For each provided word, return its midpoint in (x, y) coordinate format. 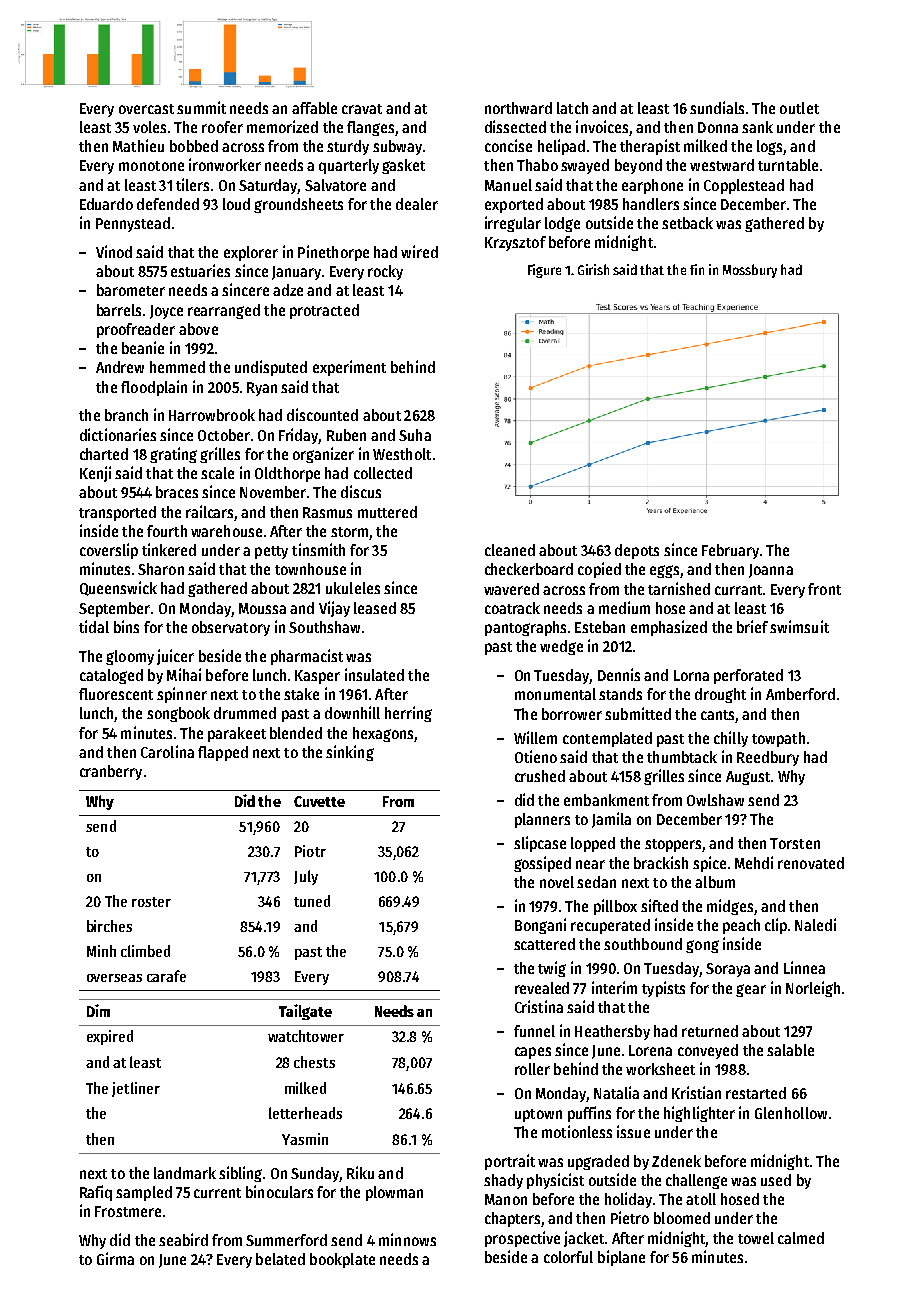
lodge (562, 224)
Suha (415, 435)
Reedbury (768, 758)
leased (375, 608)
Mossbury (750, 271)
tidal (94, 626)
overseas (114, 978)
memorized (282, 126)
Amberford (800, 694)
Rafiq (96, 1193)
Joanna (771, 571)
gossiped (542, 864)
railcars (209, 511)
